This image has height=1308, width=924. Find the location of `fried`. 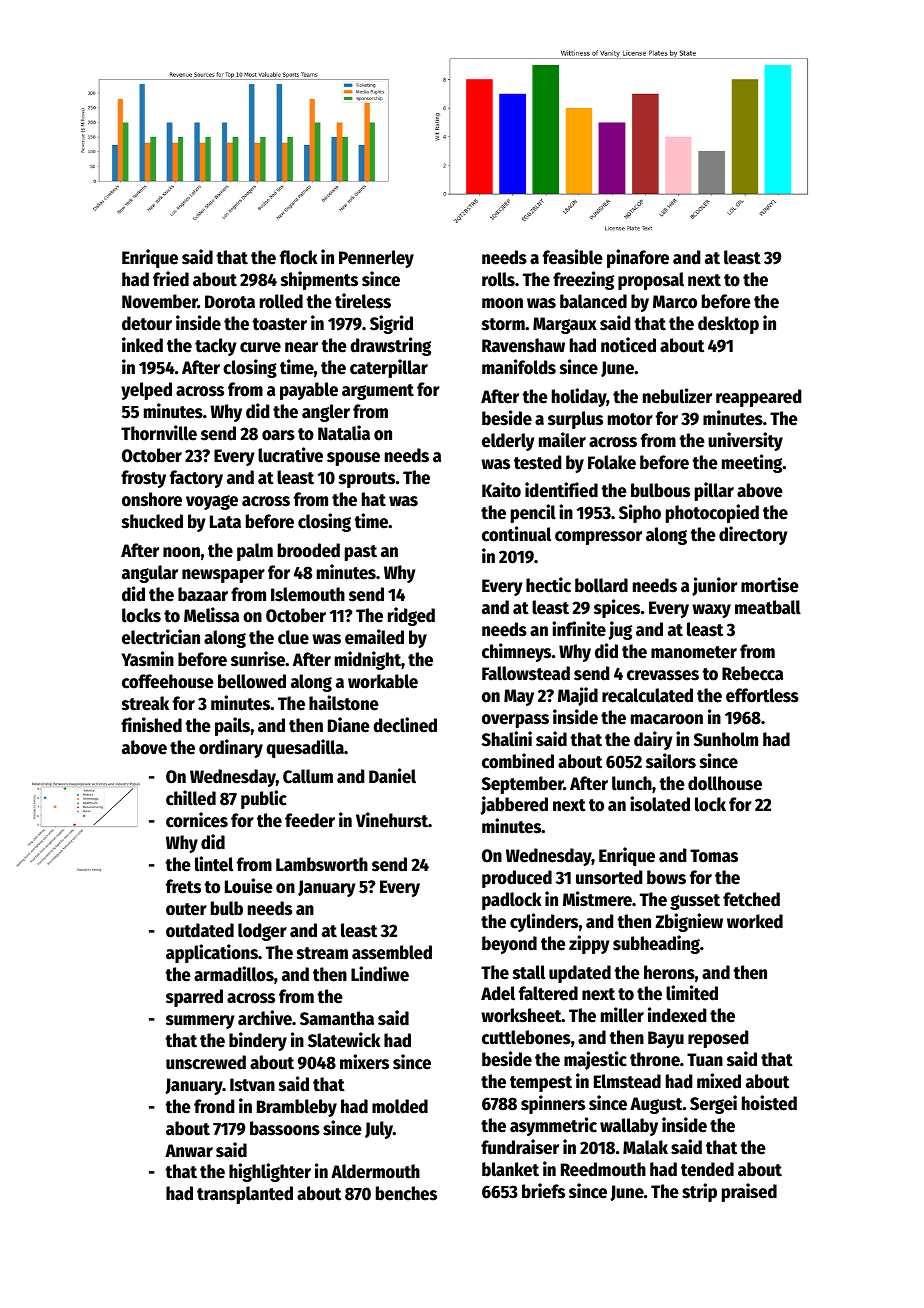

fried is located at coordinates (171, 279).
